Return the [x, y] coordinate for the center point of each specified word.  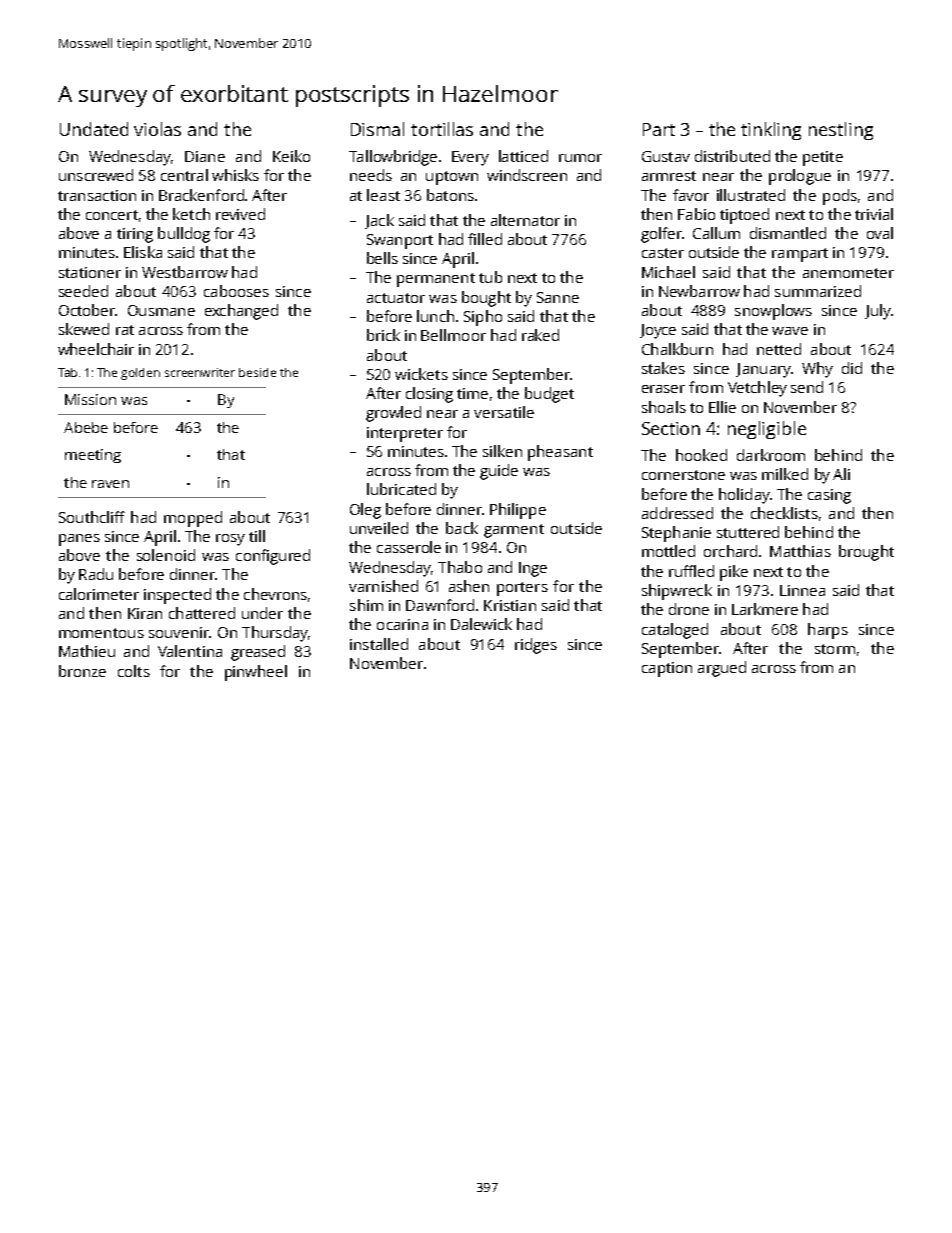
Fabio [696, 214]
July [878, 312]
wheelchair [96, 349]
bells [382, 258]
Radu [96, 574]
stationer [90, 272]
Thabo [460, 567]
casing [829, 496]
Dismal [377, 129]
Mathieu [87, 651]
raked [540, 335]
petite [823, 158]
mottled [668, 551]
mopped [193, 519]
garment [514, 531]
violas [157, 129]
